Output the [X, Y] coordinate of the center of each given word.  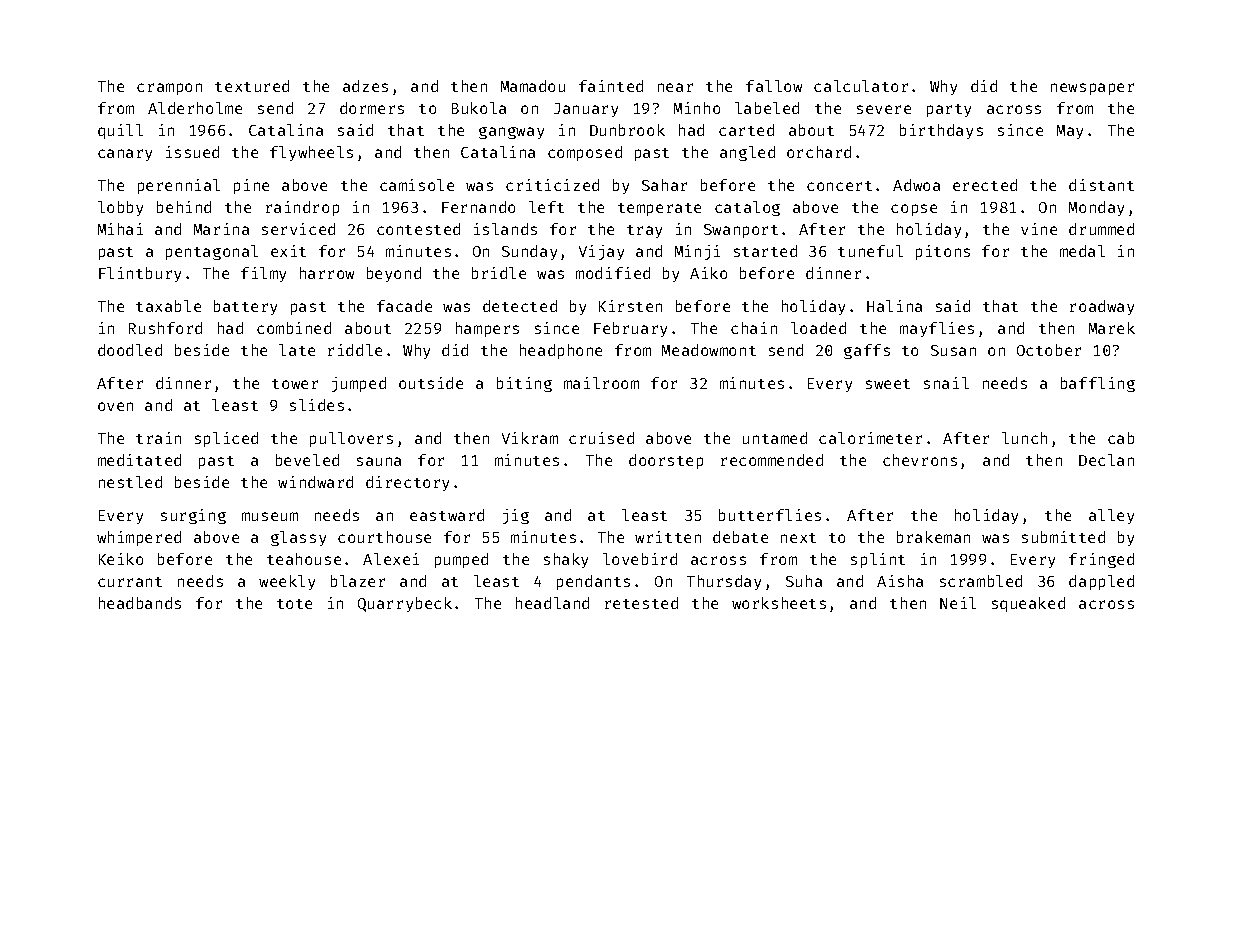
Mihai [120, 229]
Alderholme [195, 108]
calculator [861, 86]
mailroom [601, 383]
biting [524, 384]
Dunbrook [627, 130]
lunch [1024, 438]
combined [294, 328]
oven [115, 406]
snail [946, 383]
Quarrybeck [405, 604]
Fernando [478, 207]
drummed [1101, 229]
